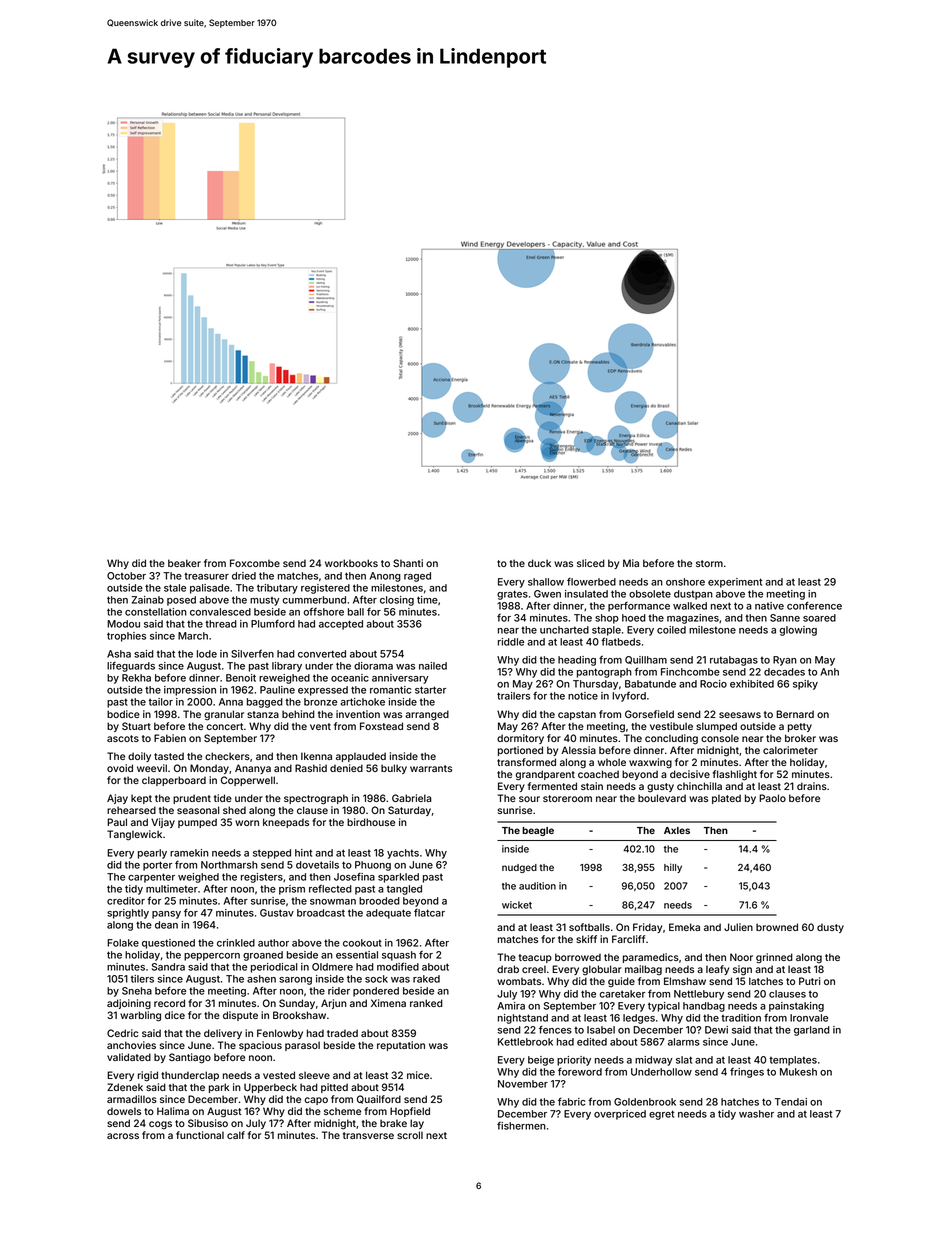 This screenshot has width=952, height=1233. I want to click on conference, so click(814, 605).
